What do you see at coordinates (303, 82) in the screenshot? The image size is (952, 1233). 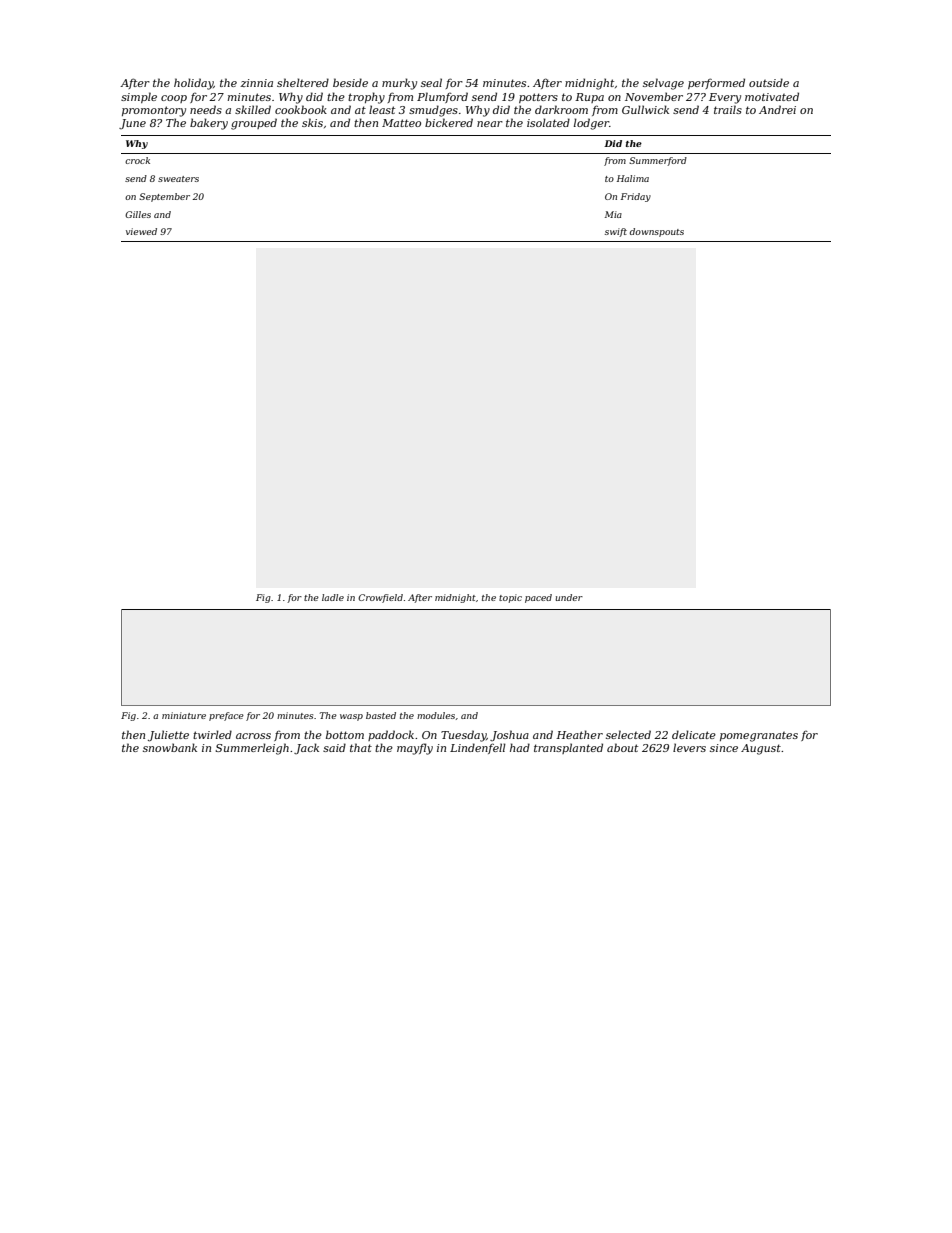 I see `sheltered` at bounding box center [303, 82].
